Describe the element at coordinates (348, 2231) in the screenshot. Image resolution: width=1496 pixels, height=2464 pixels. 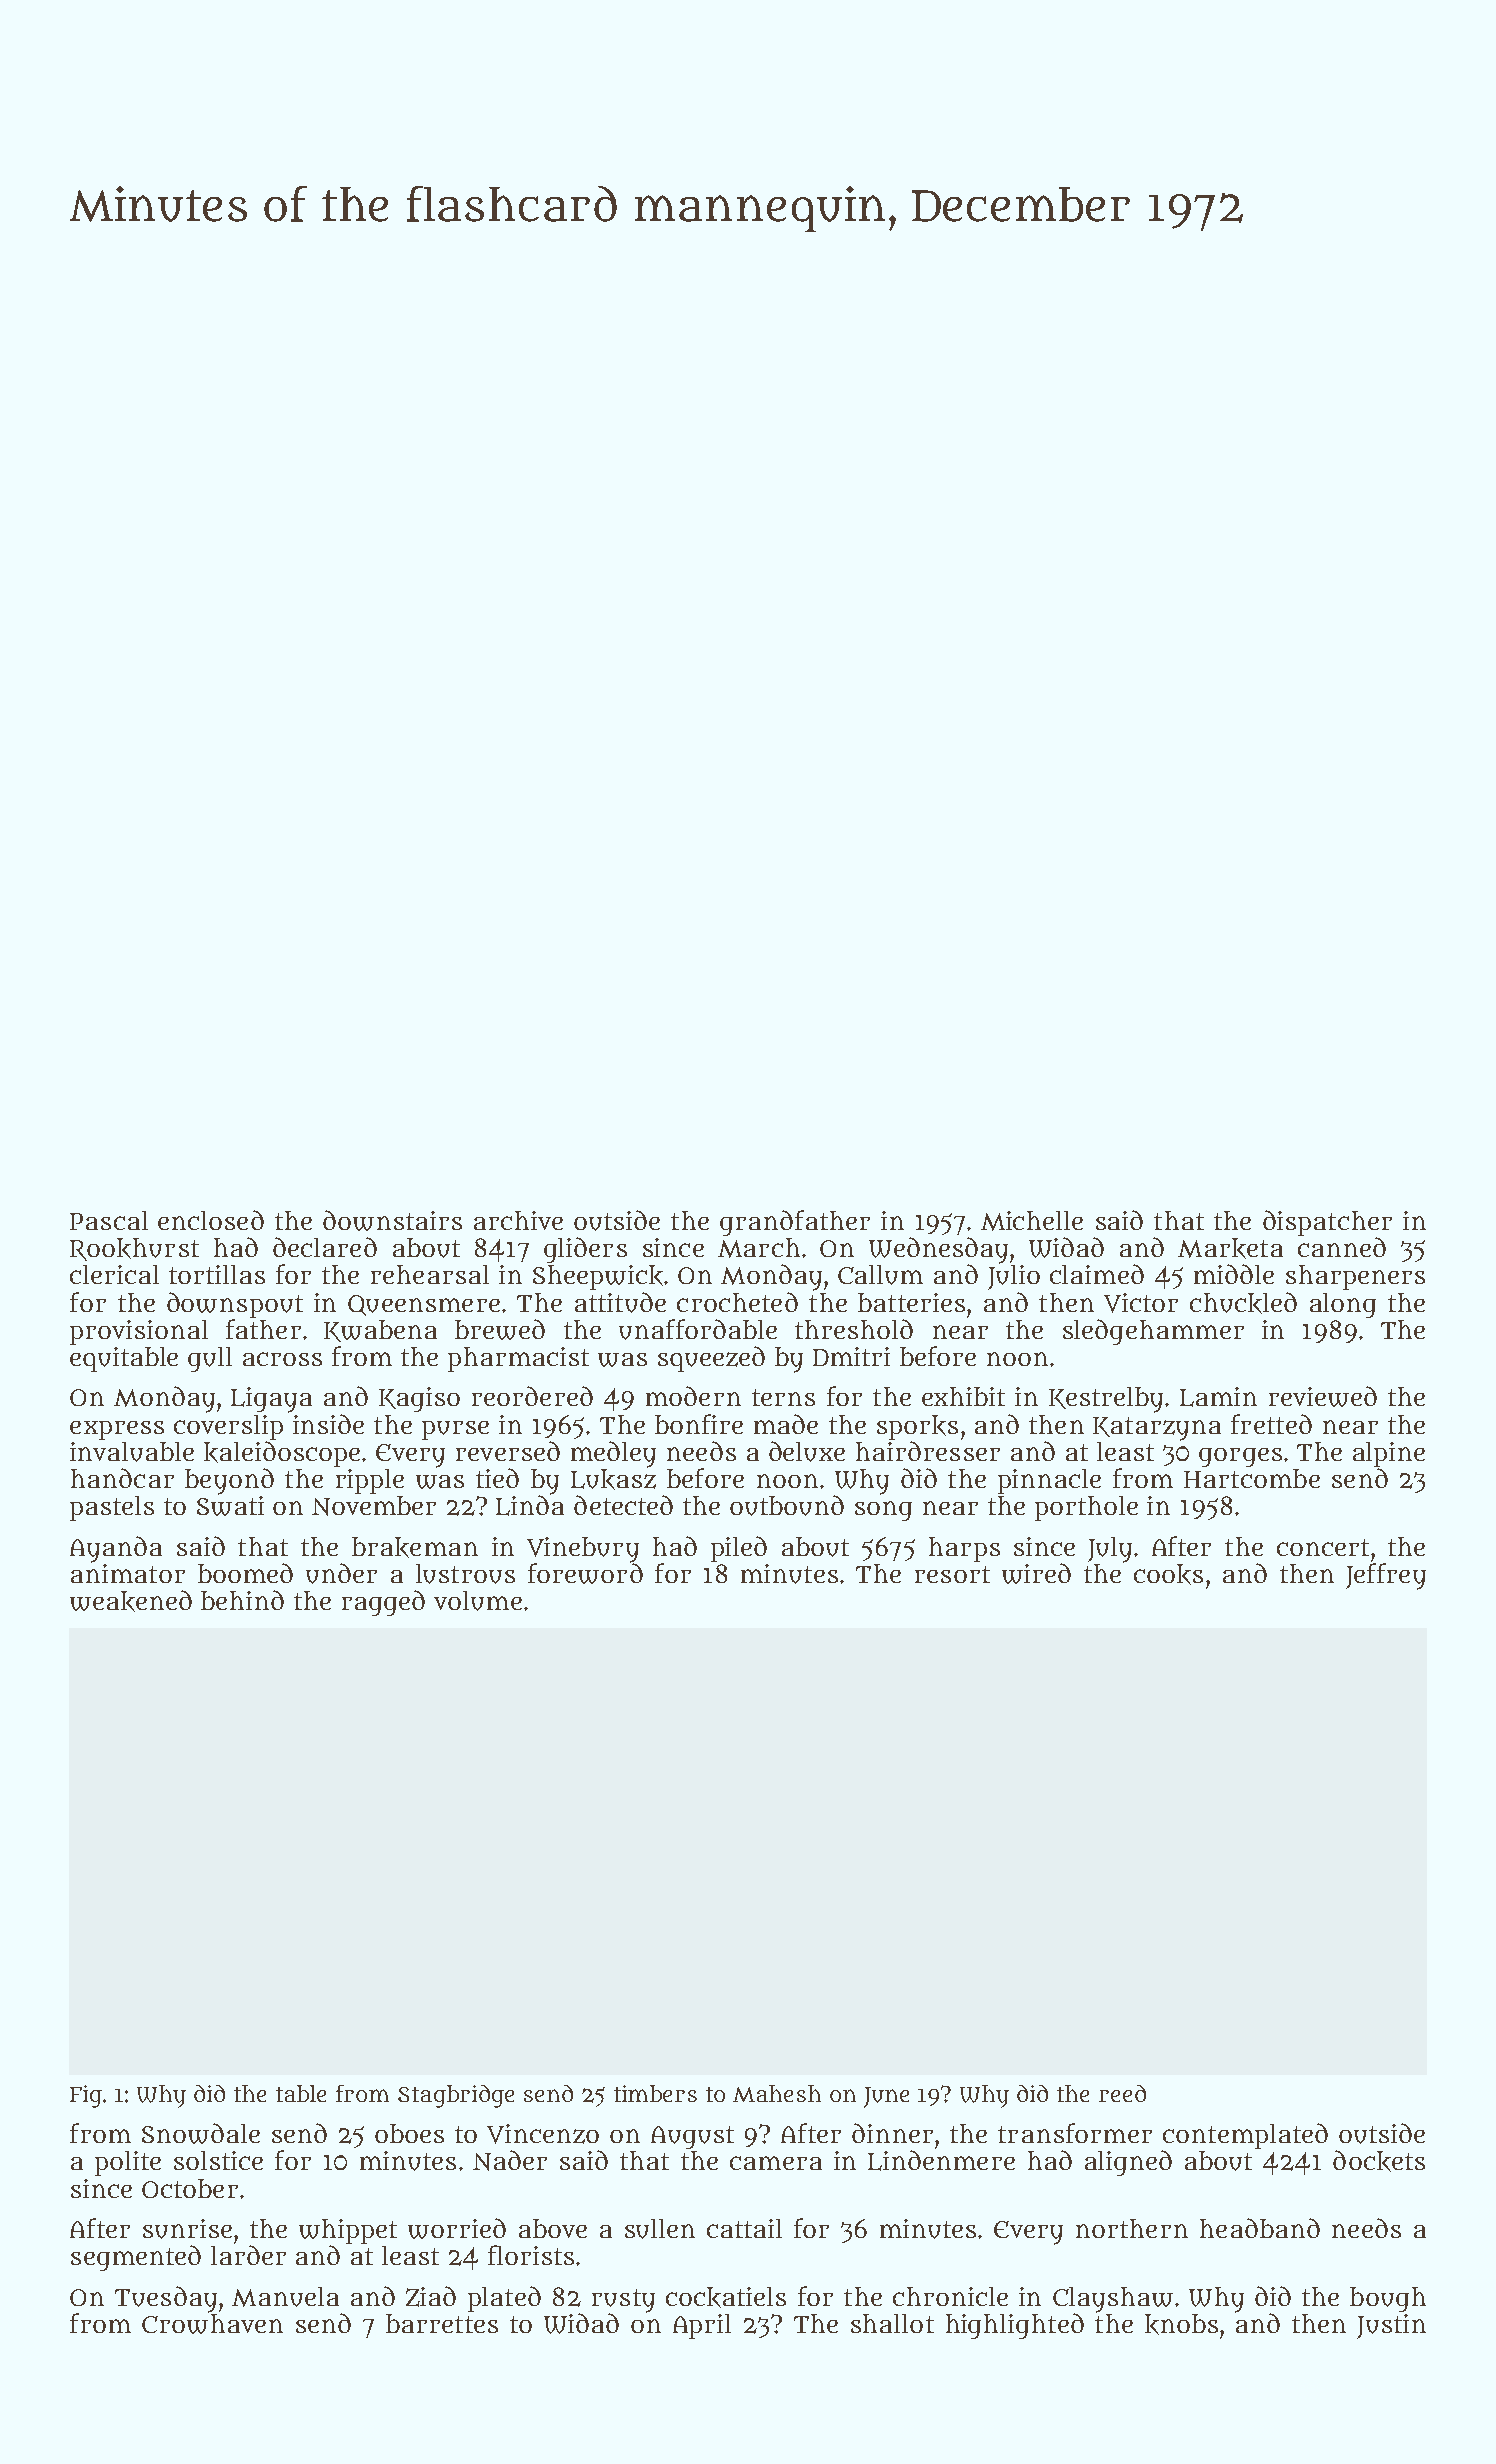
I see `whippet` at that location.
